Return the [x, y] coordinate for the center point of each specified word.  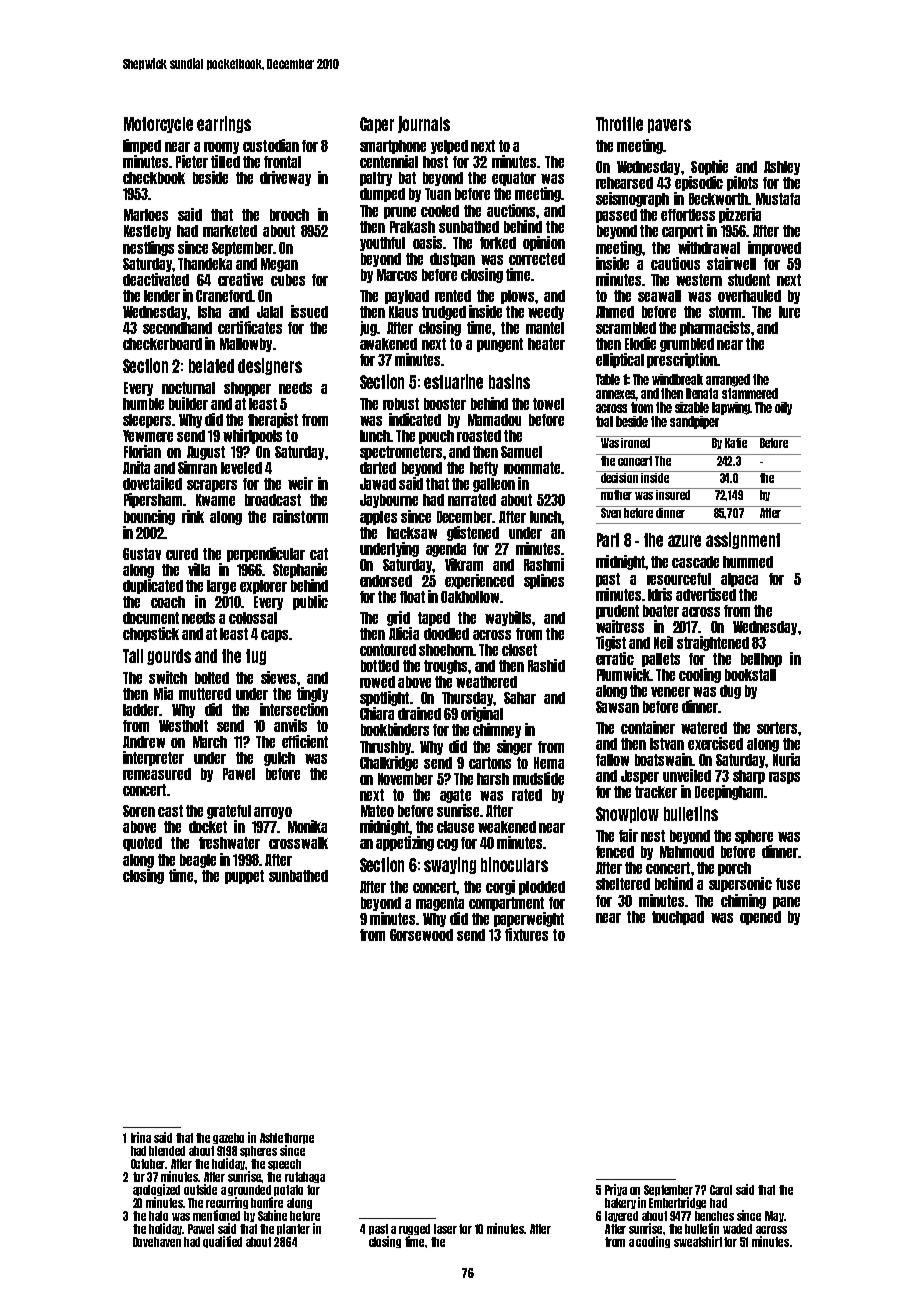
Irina [141, 1137]
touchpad [678, 918]
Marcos [397, 275]
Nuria [786, 759]
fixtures [526, 934]
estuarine [453, 381]
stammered [750, 393]
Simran [197, 467]
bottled [380, 666]
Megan [279, 265]
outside [200, 1189]
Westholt [183, 726]
